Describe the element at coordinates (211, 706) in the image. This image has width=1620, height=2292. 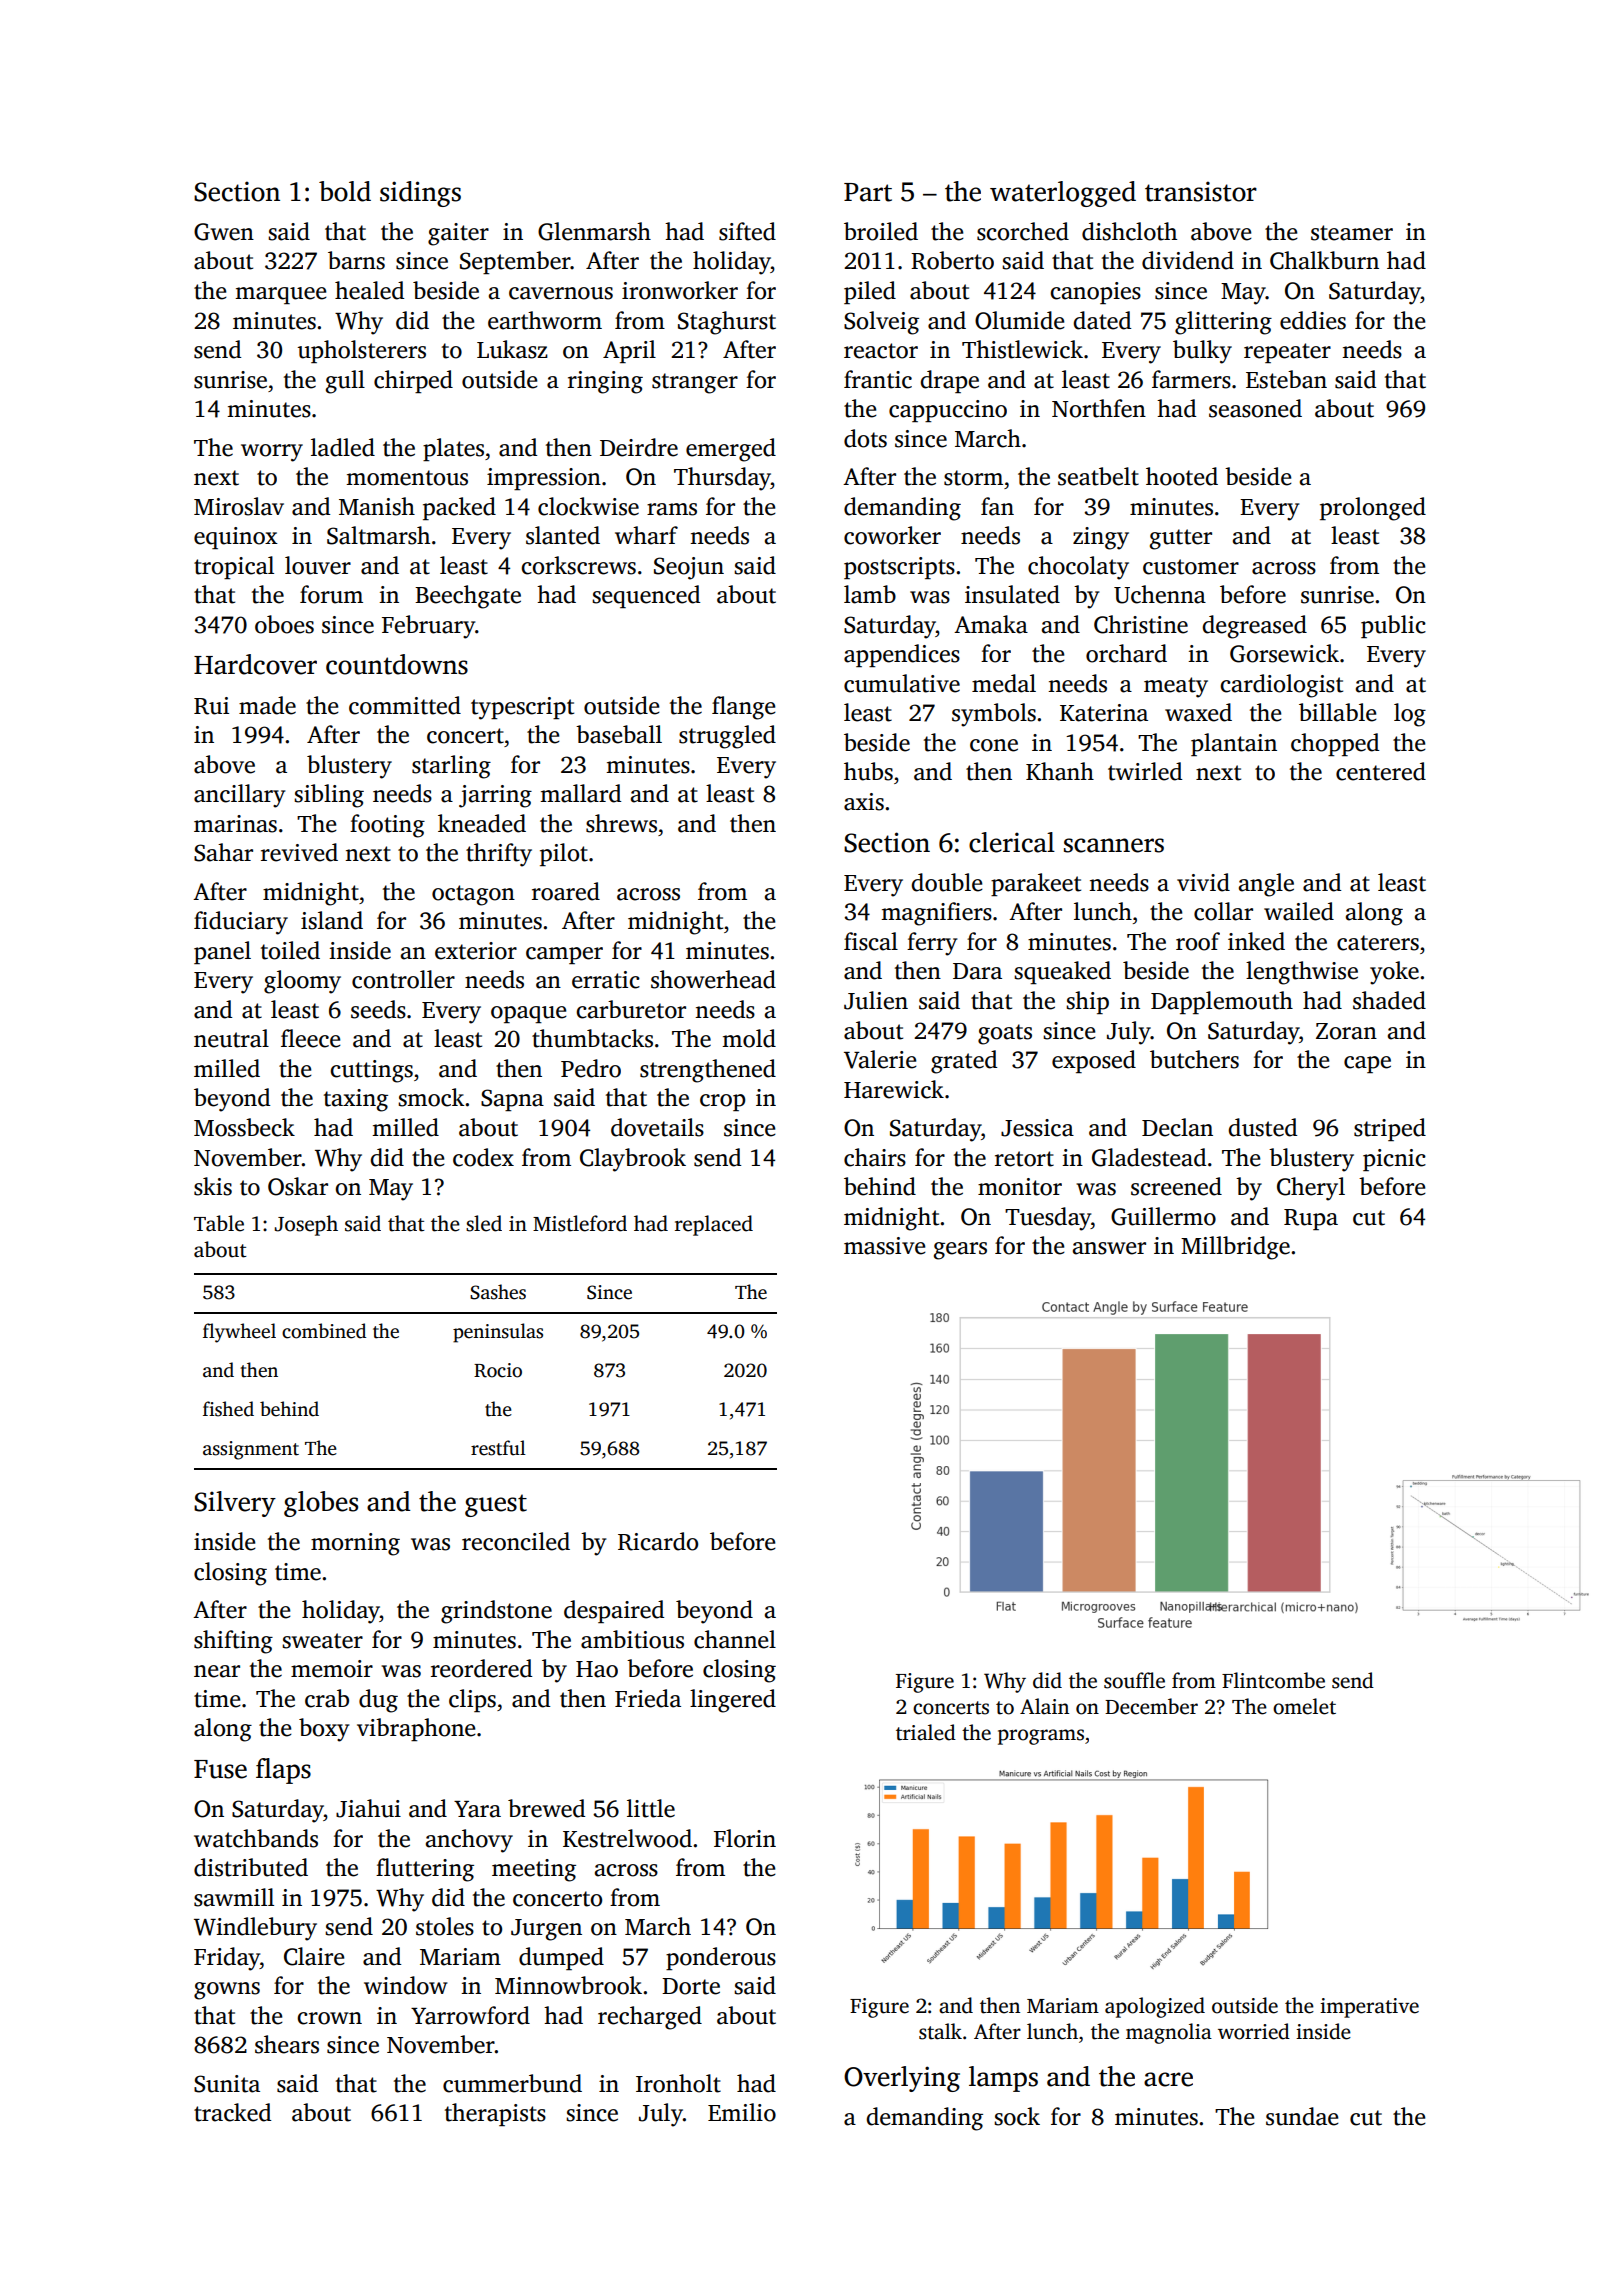
I see `Rui` at that location.
